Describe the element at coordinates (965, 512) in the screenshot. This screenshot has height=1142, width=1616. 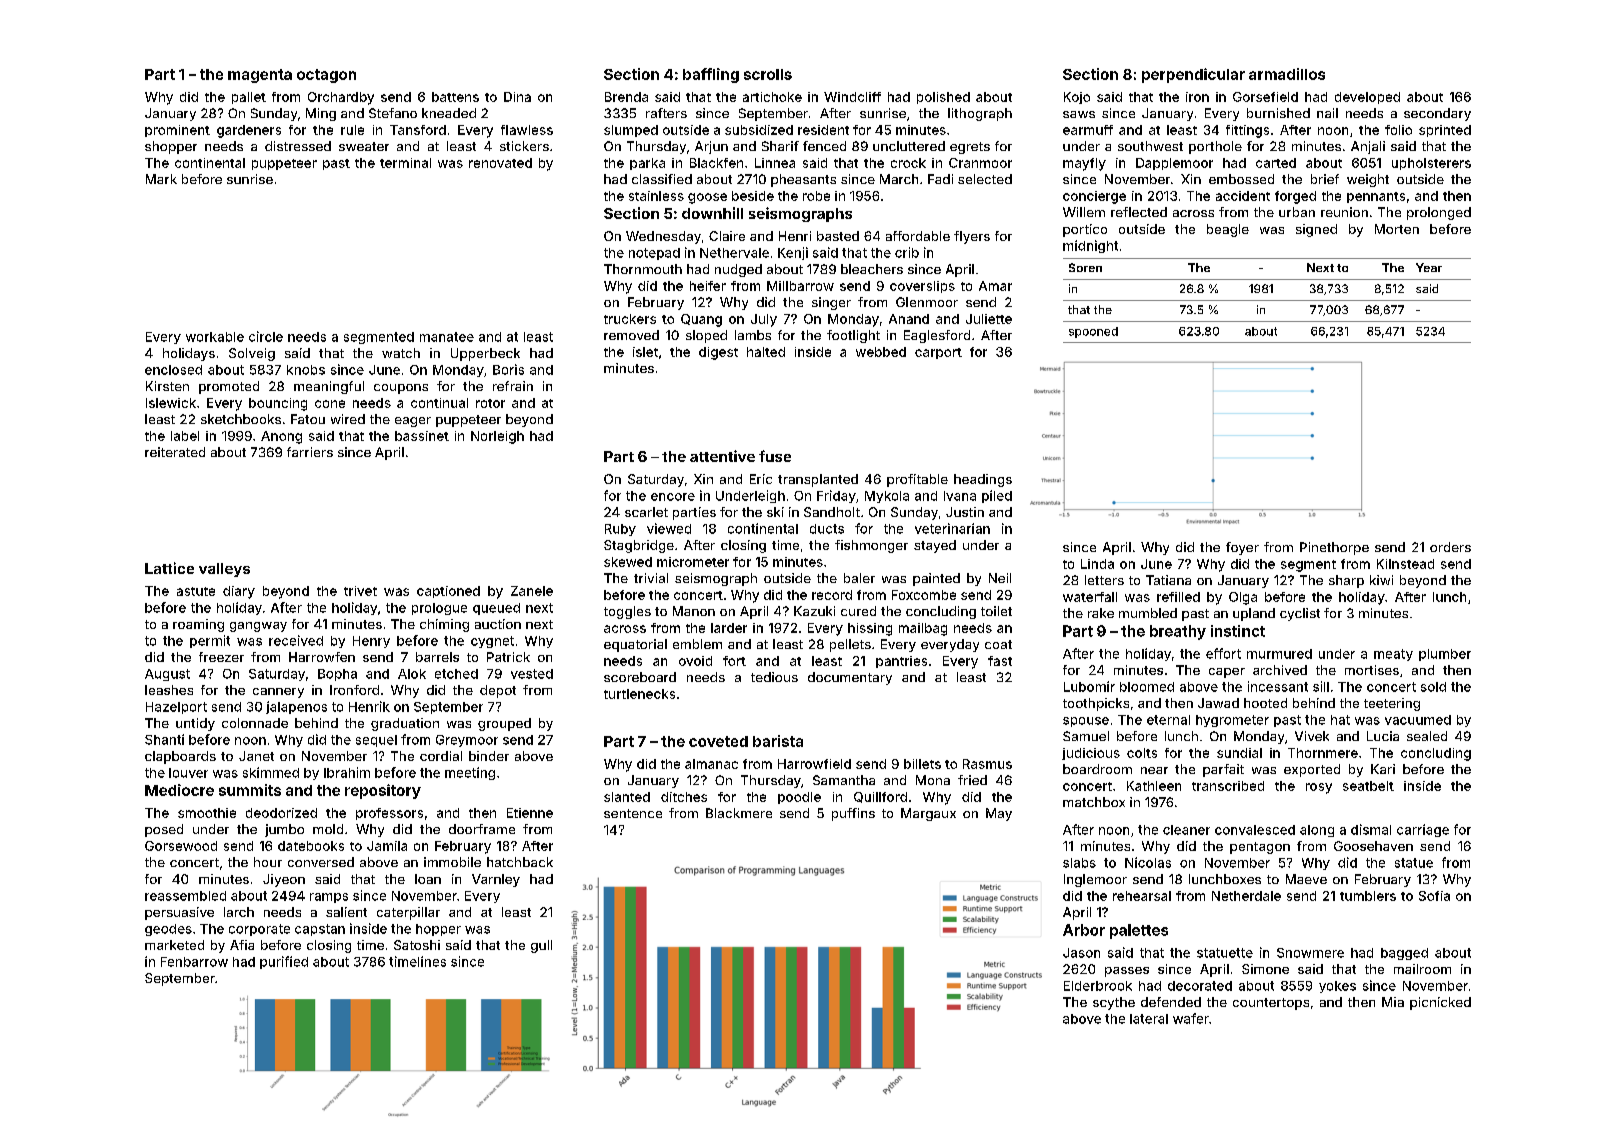
I see `Justin` at that location.
